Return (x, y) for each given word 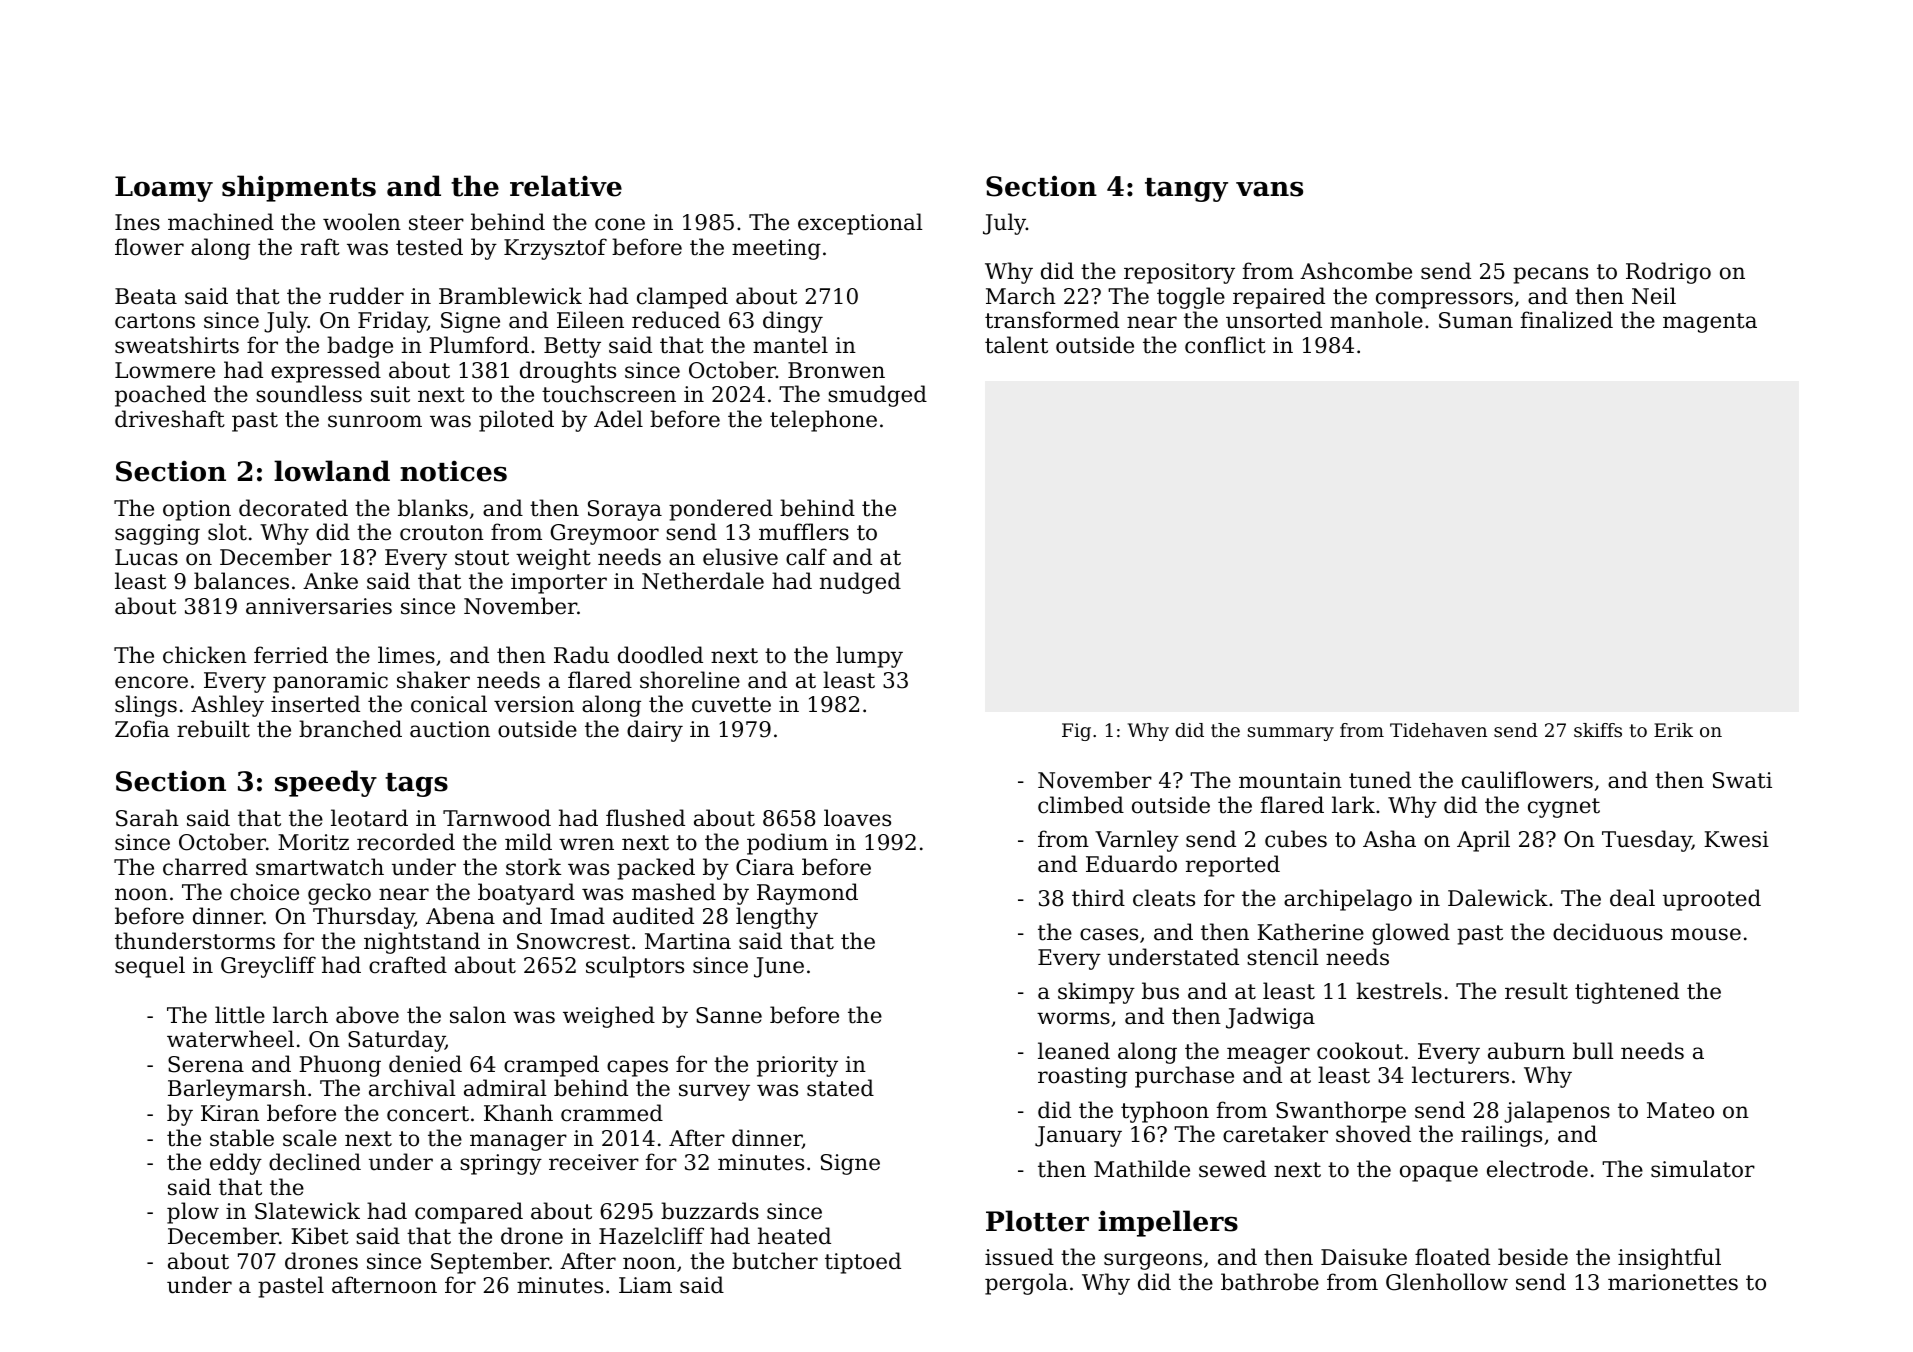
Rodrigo (1668, 273)
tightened (1627, 993)
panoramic (330, 682)
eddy (236, 1164)
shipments (299, 188)
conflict (1225, 345)
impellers (1168, 1223)
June (779, 967)
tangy (1186, 190)
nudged (860, 583)
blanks (433, 508)
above (367, 1015)
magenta (1710, 323)
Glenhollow (1447, 1282)
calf (806, 557)
